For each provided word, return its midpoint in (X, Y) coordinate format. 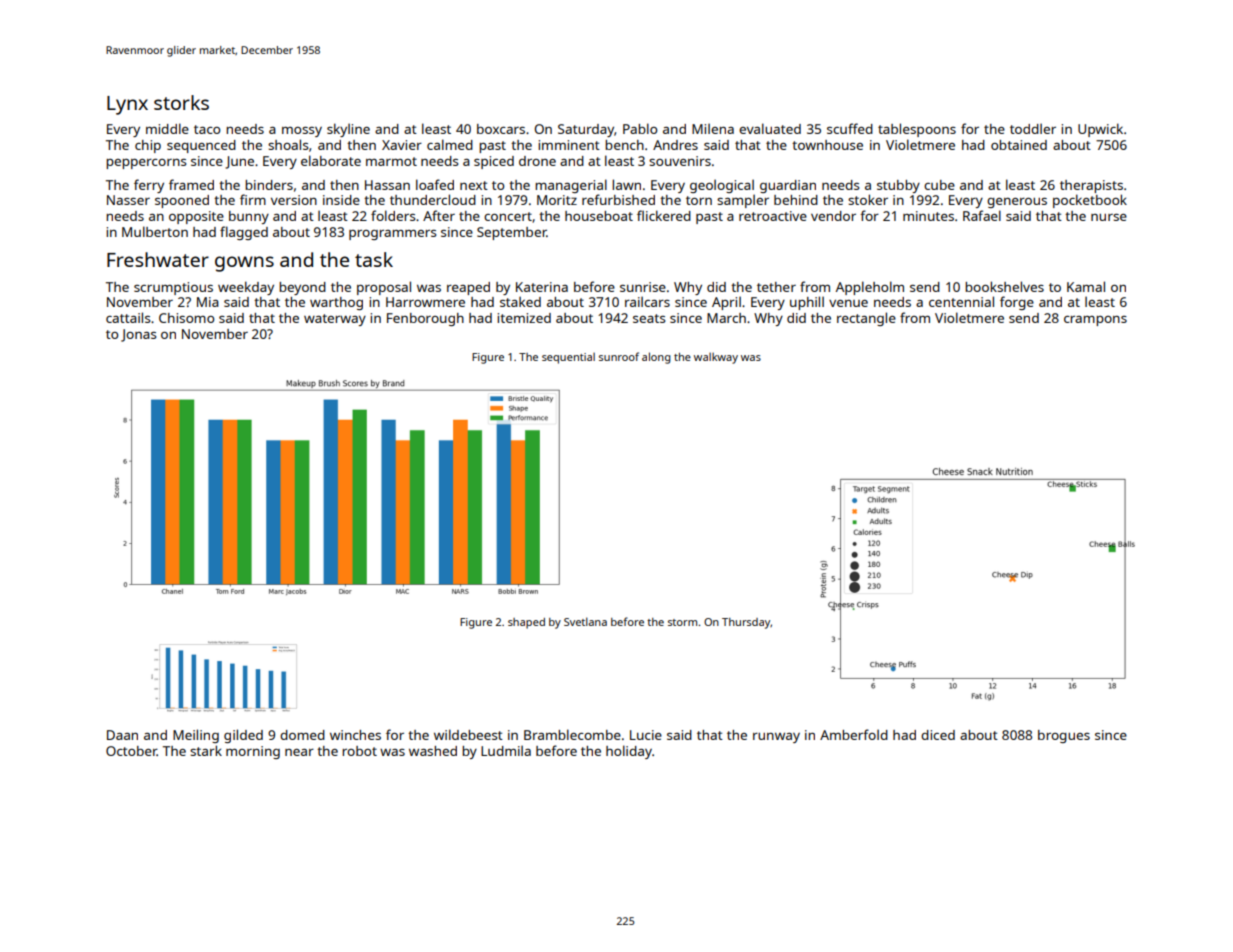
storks (181, 102)
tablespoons (917, 130)
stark (206, 750)
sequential (568, 358)
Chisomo (186, 318)
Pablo (640, 128)
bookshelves (1004, 286)
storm (682, 622)
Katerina (542, 287)
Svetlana (585, 621)
